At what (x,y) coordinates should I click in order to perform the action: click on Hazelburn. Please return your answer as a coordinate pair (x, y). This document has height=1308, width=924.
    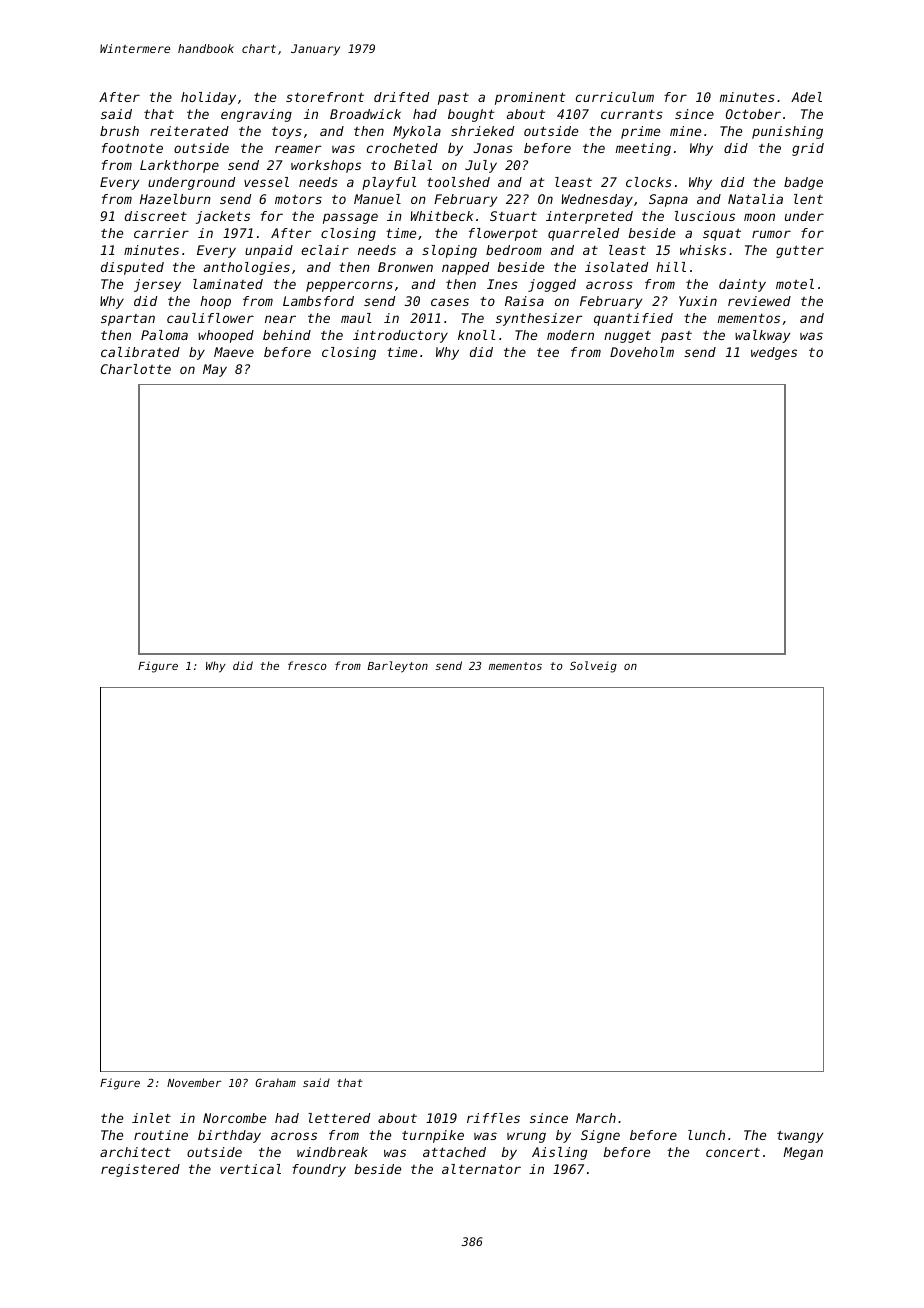
    Looking at the image, I should click on (175, 199).
